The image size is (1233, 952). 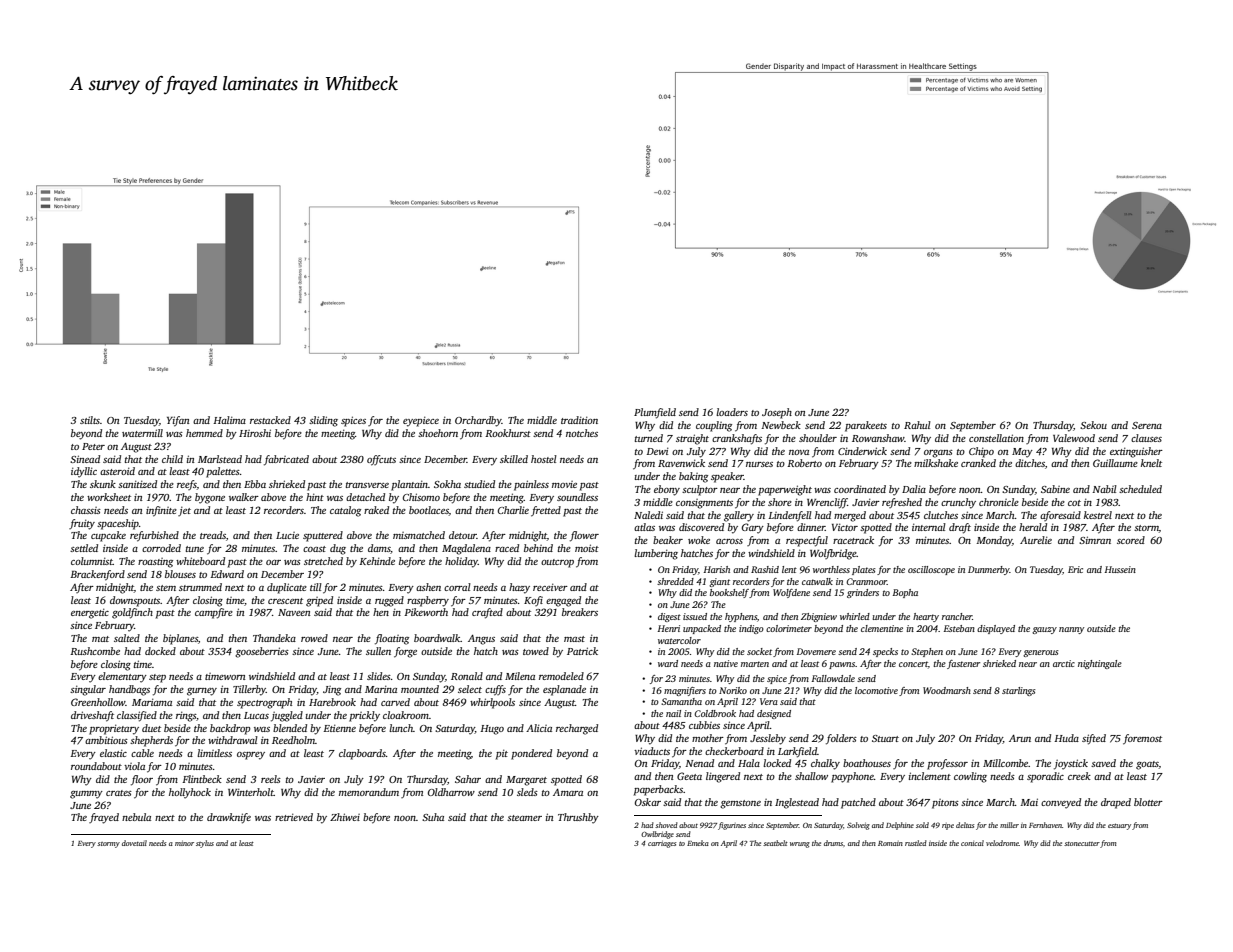 I want to click on nanny, so click(x=1071, y=630).
